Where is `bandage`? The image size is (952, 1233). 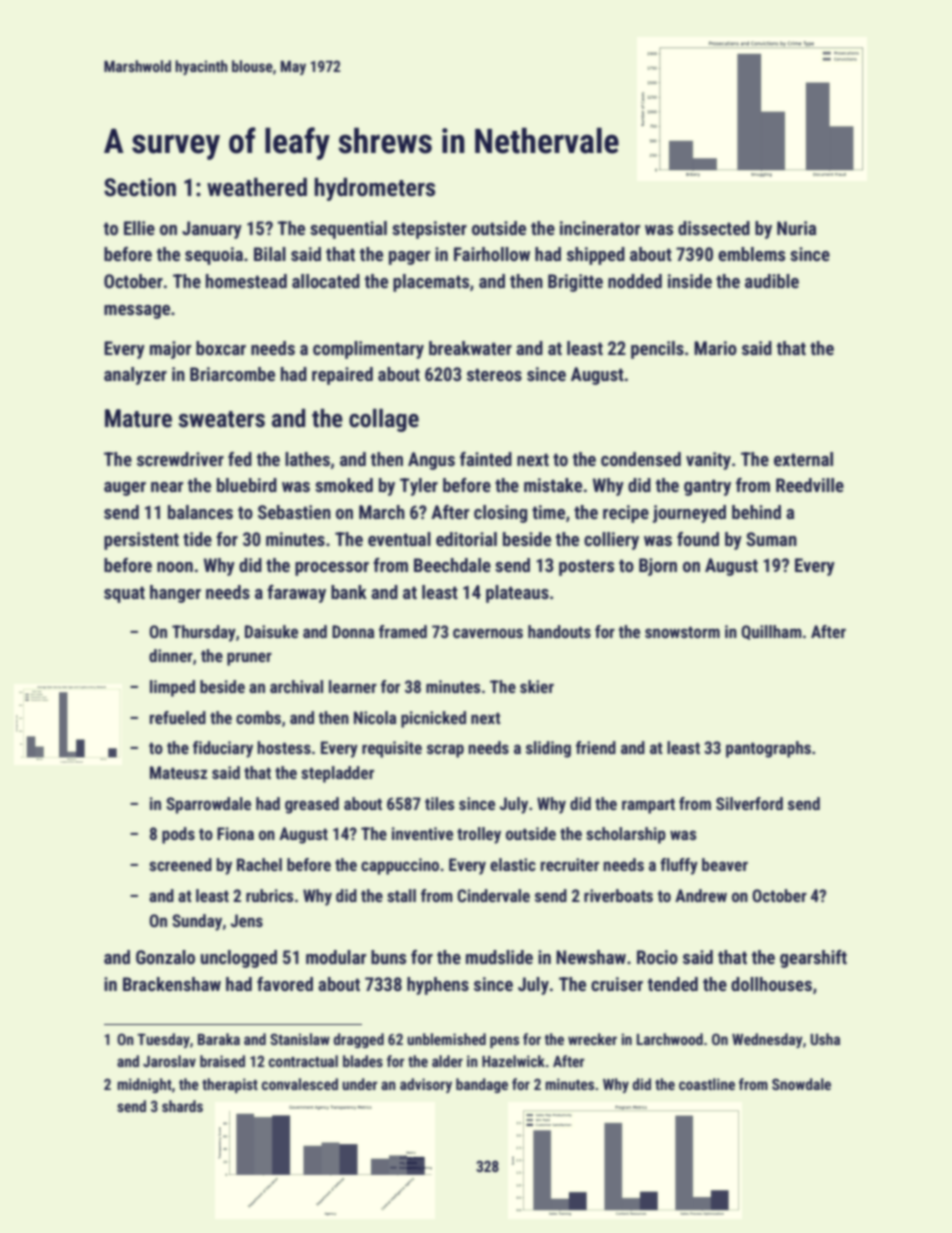 bandage is located at coordinates (482, 1085).
